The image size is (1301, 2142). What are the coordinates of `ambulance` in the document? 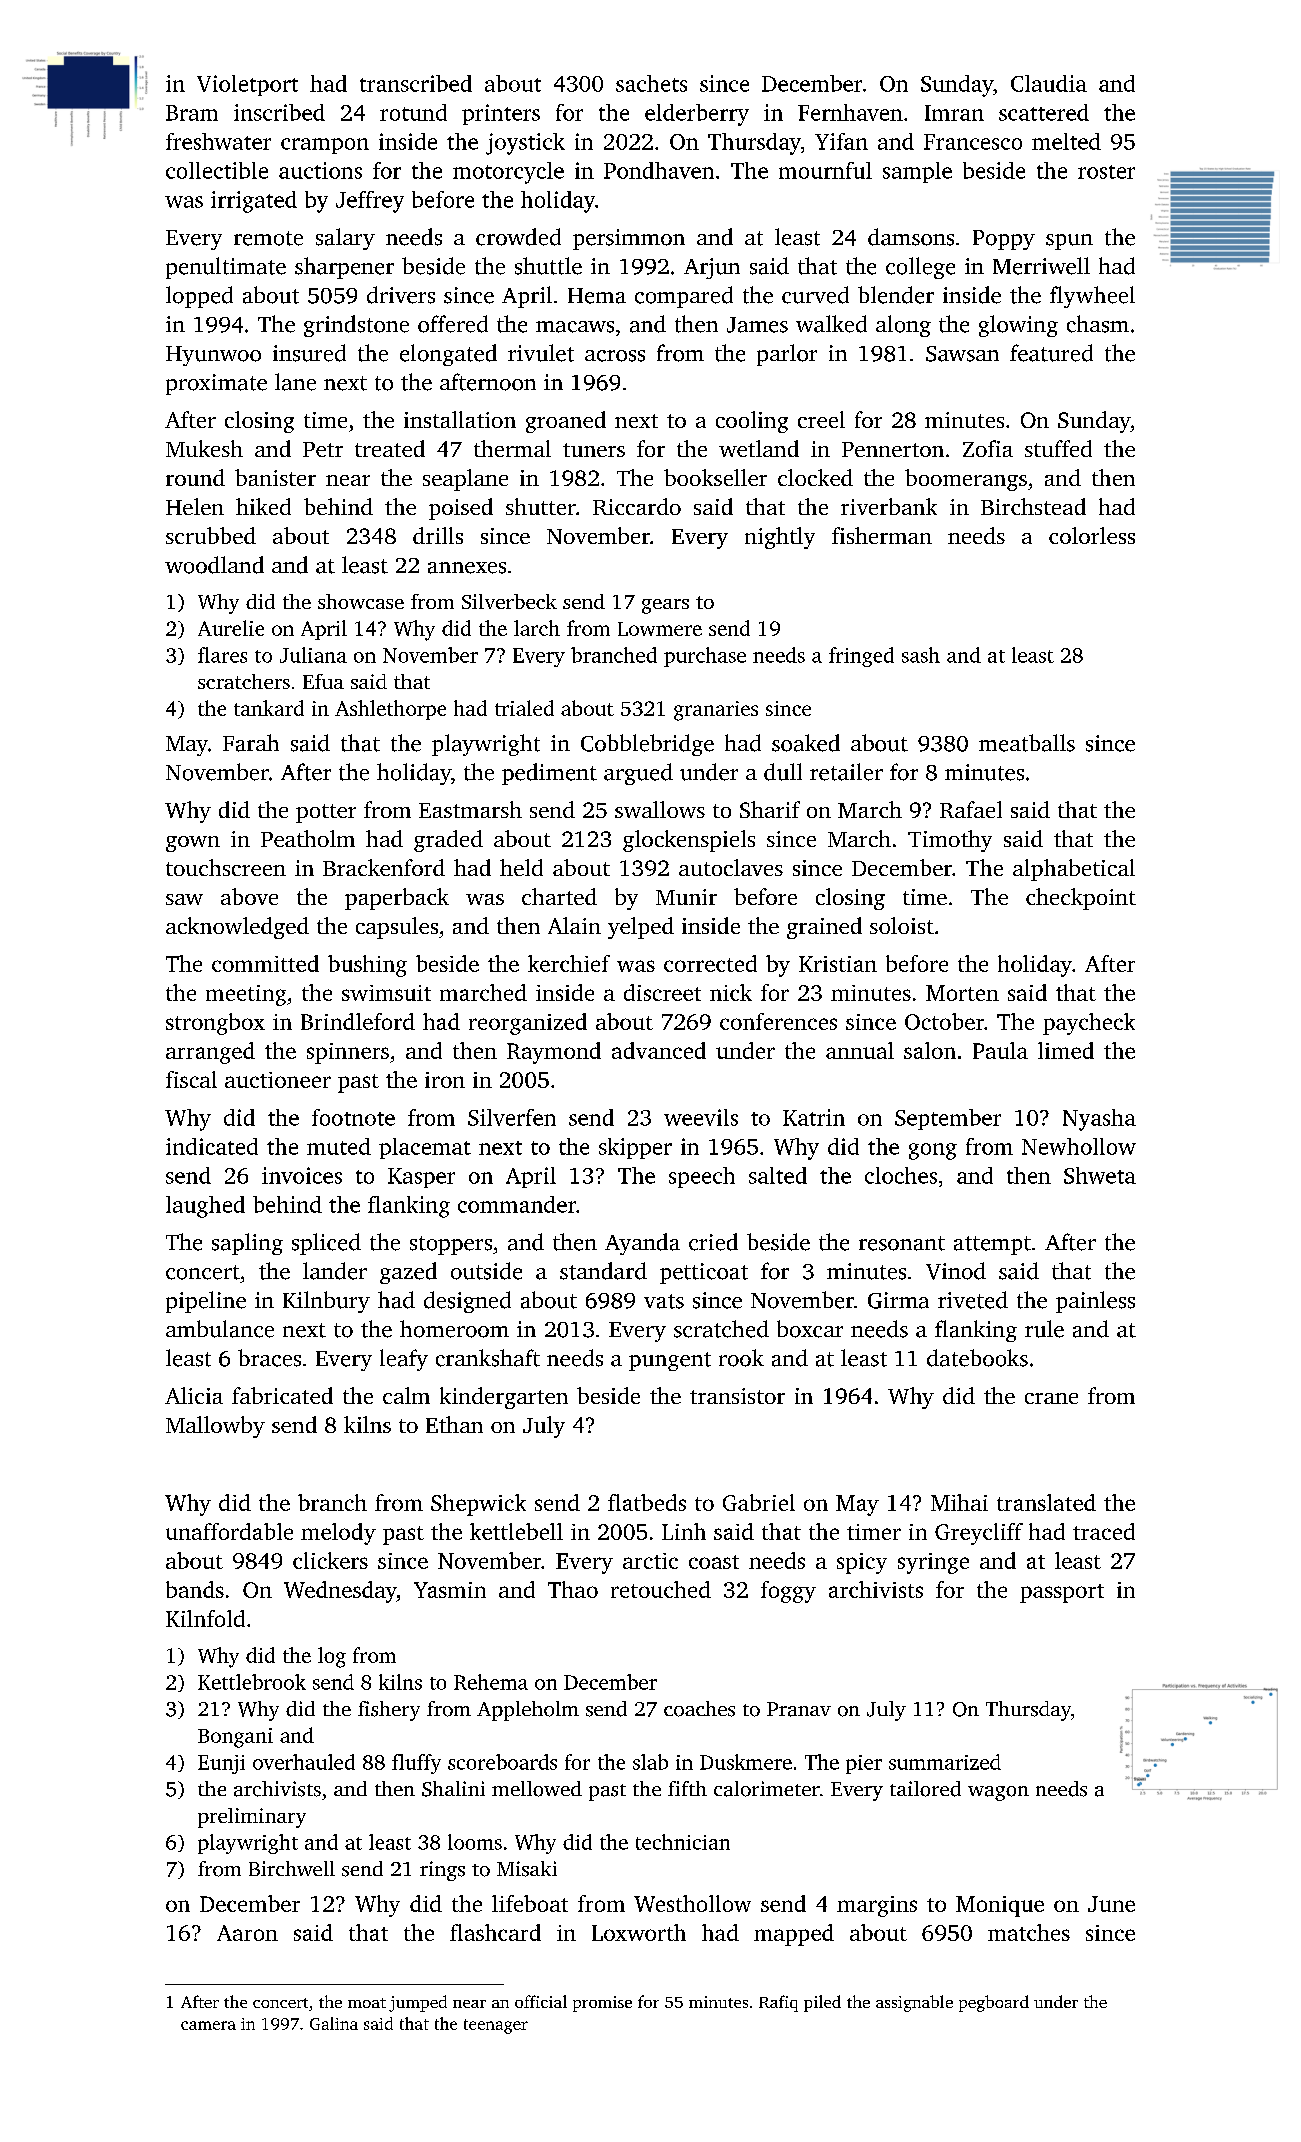 It's located at (220, 1329).
